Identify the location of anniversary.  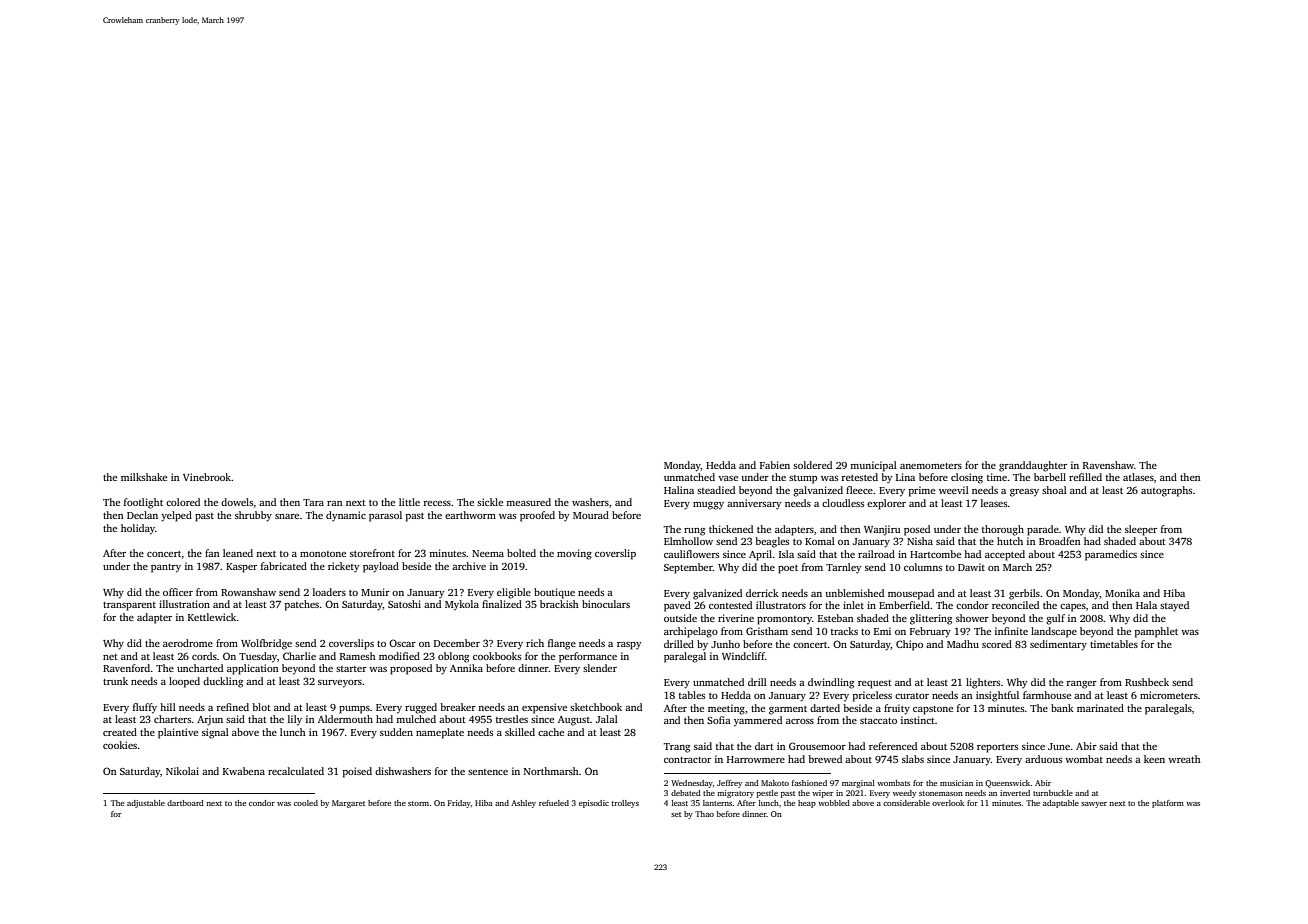
(754, 504).
